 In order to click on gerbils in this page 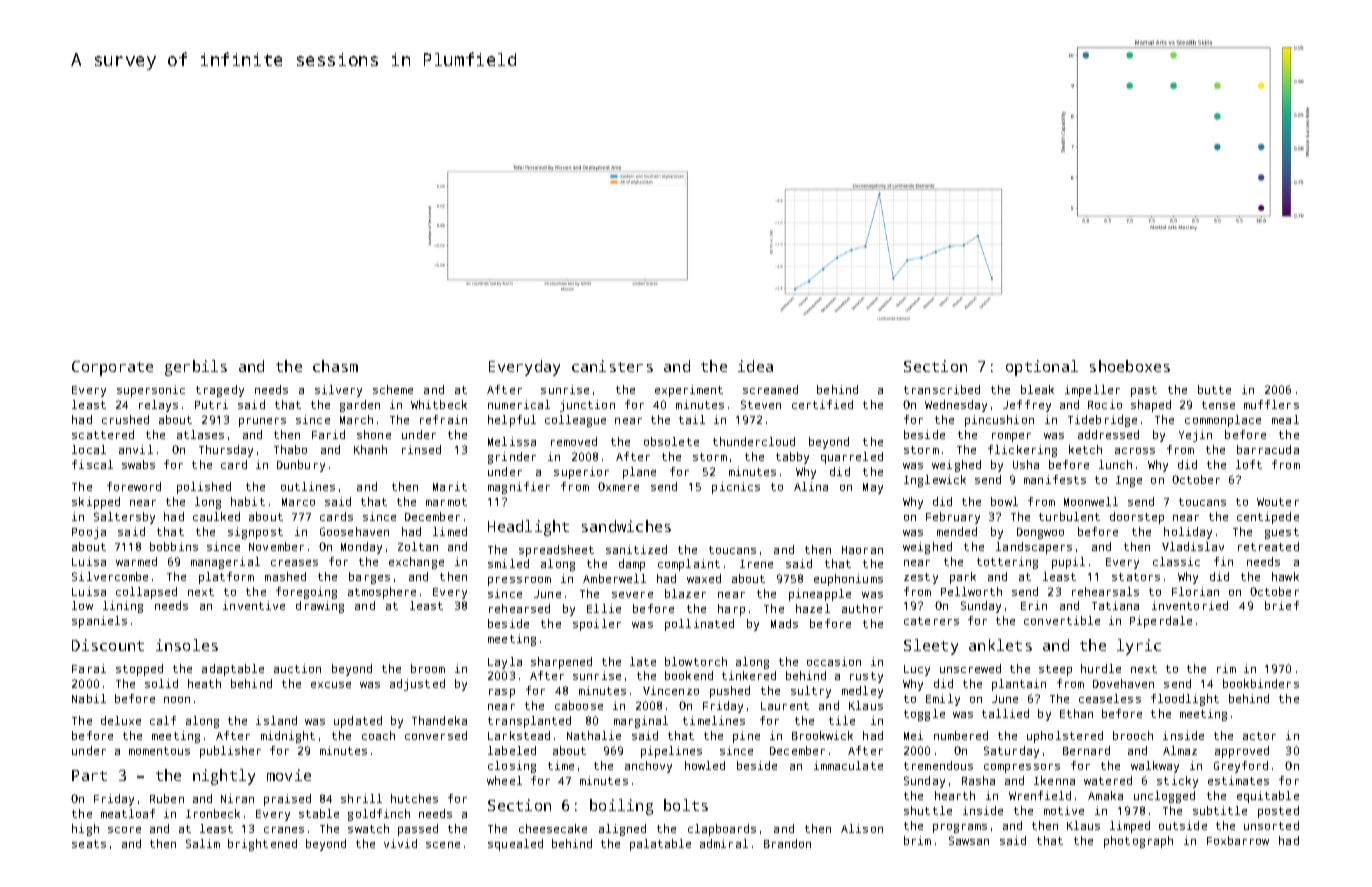, I will do `click(196, 368)`.
